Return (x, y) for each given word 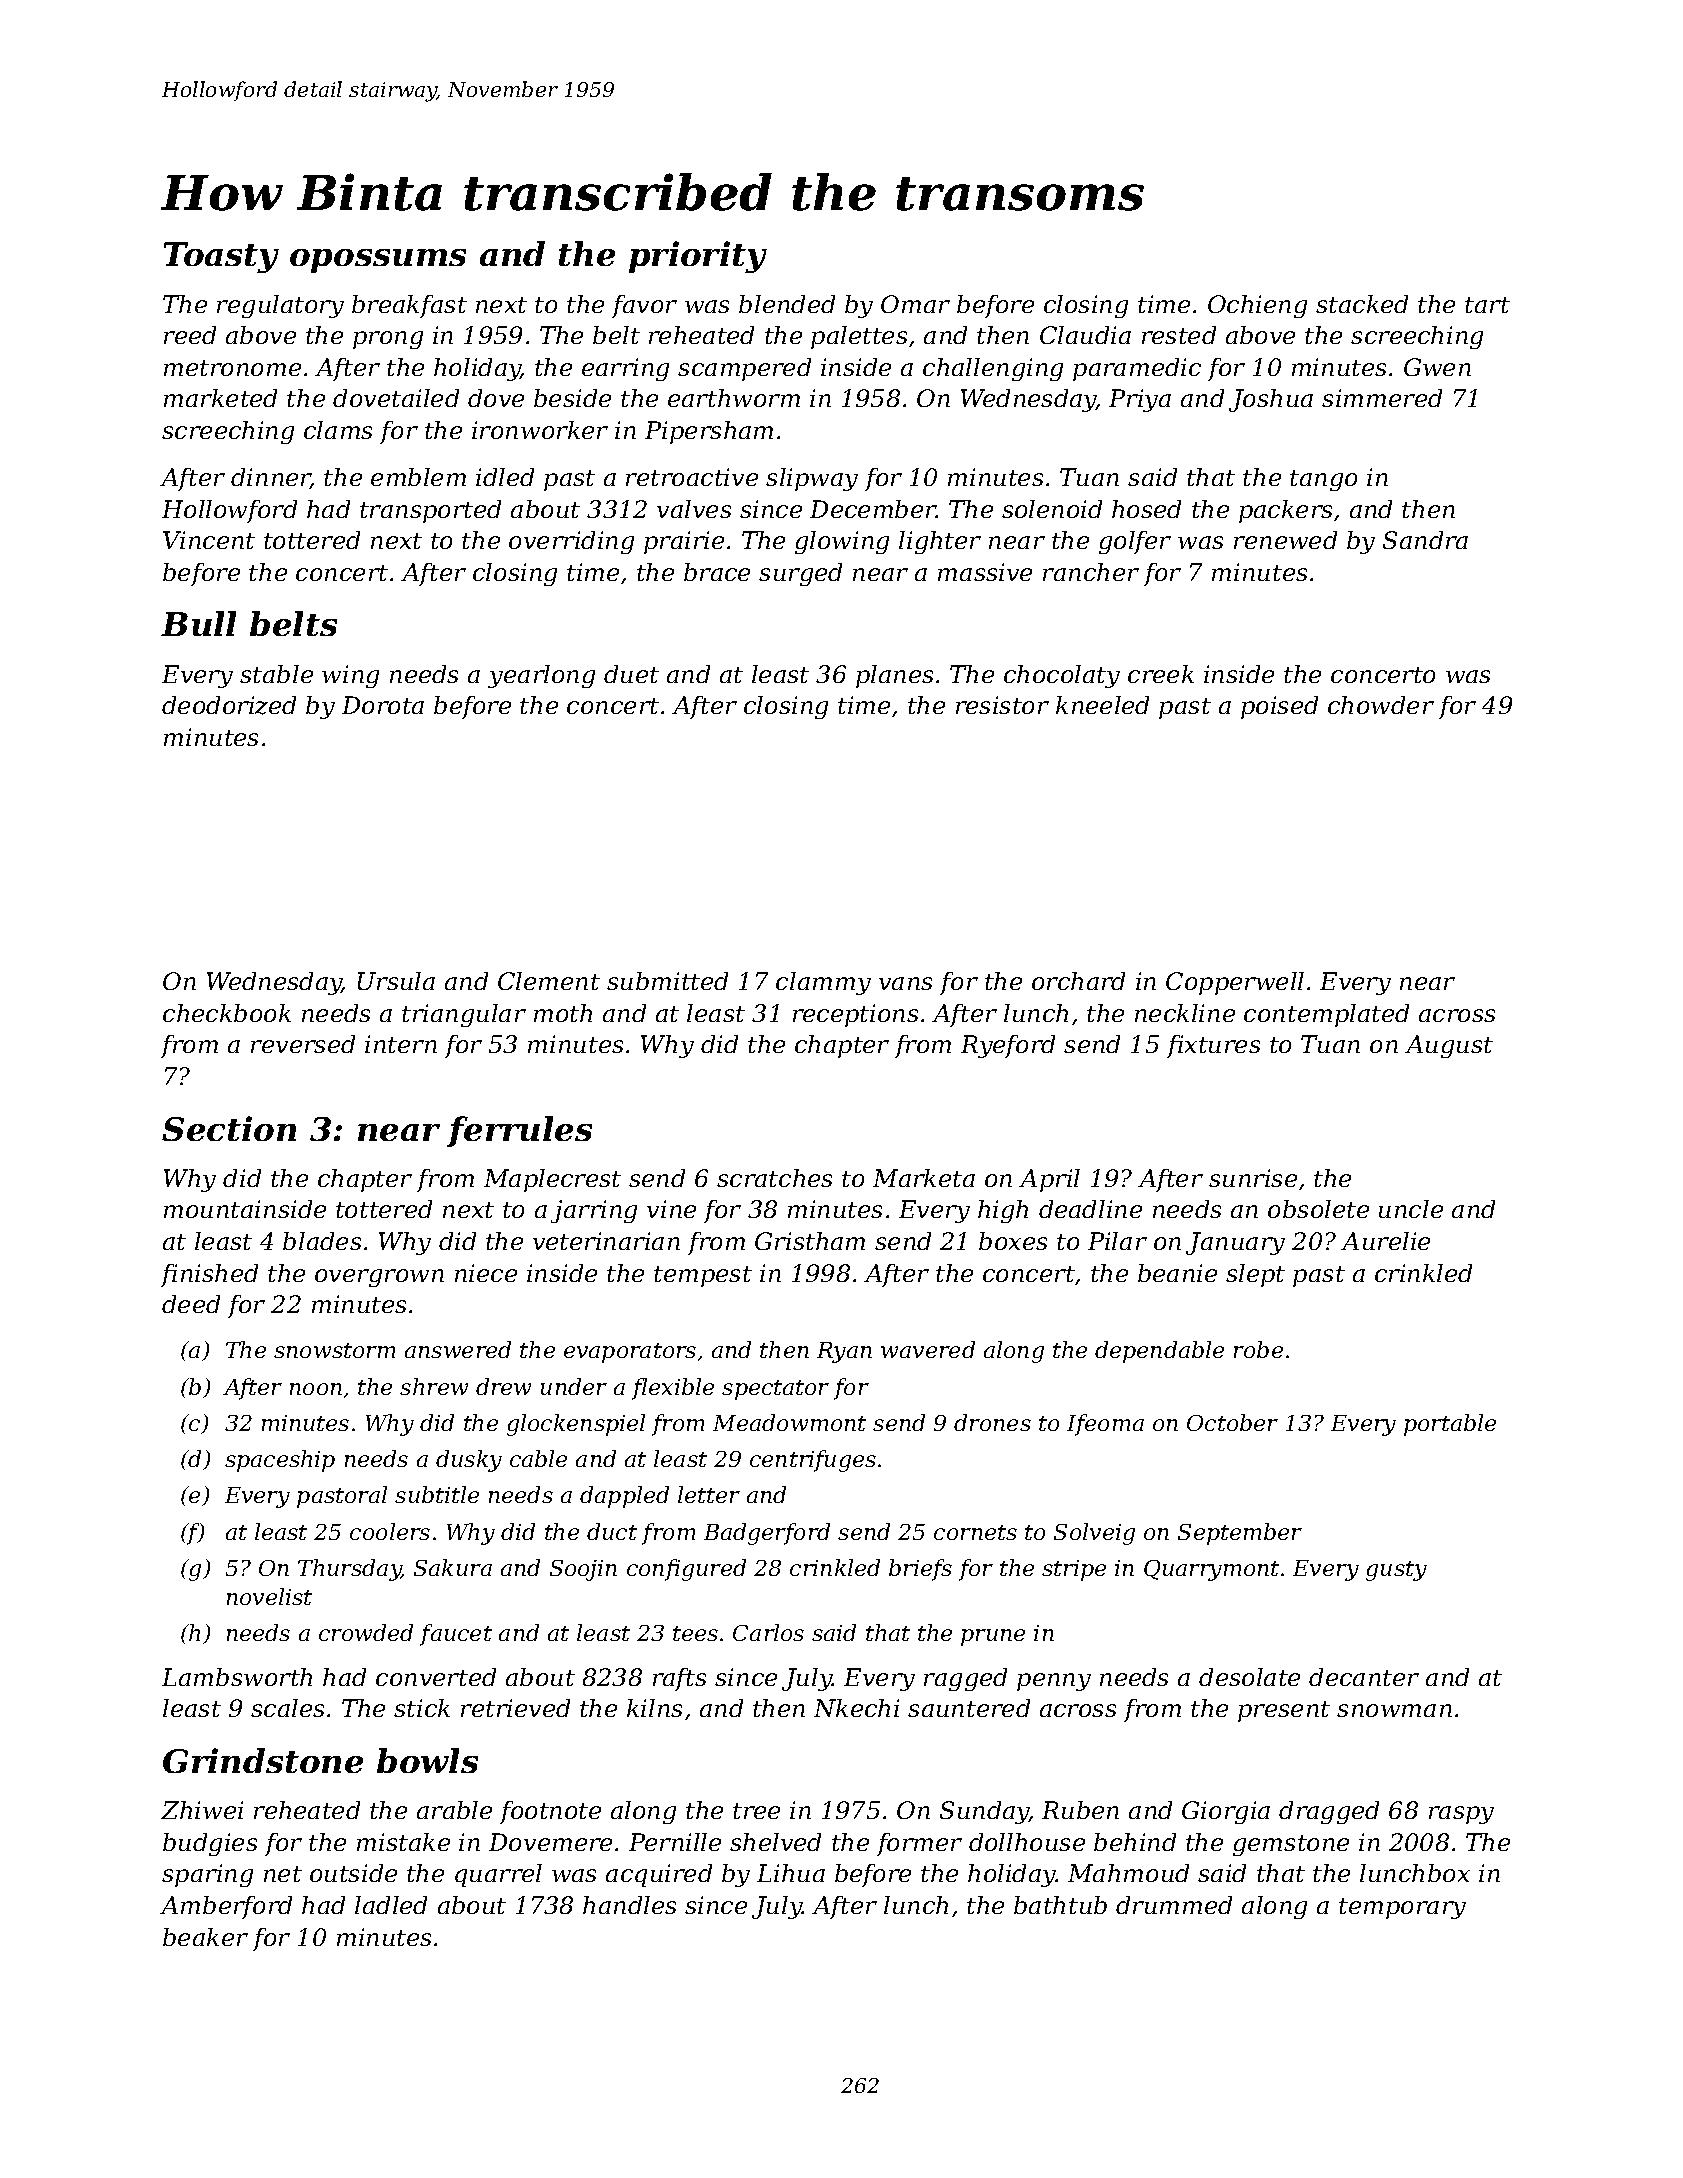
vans (905, 983)
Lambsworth (237, 1677)
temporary (1402, 1908)
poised (1279, 707)
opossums (378, 261)
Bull (198, 623)
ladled (391, 1905)
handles (629, 1905)
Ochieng (1257, 306)
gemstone (1291, 1845)
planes (894, 676)
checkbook (227, 1013)
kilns (654, 1708)
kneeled (1102, 705)
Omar (915, 304)
